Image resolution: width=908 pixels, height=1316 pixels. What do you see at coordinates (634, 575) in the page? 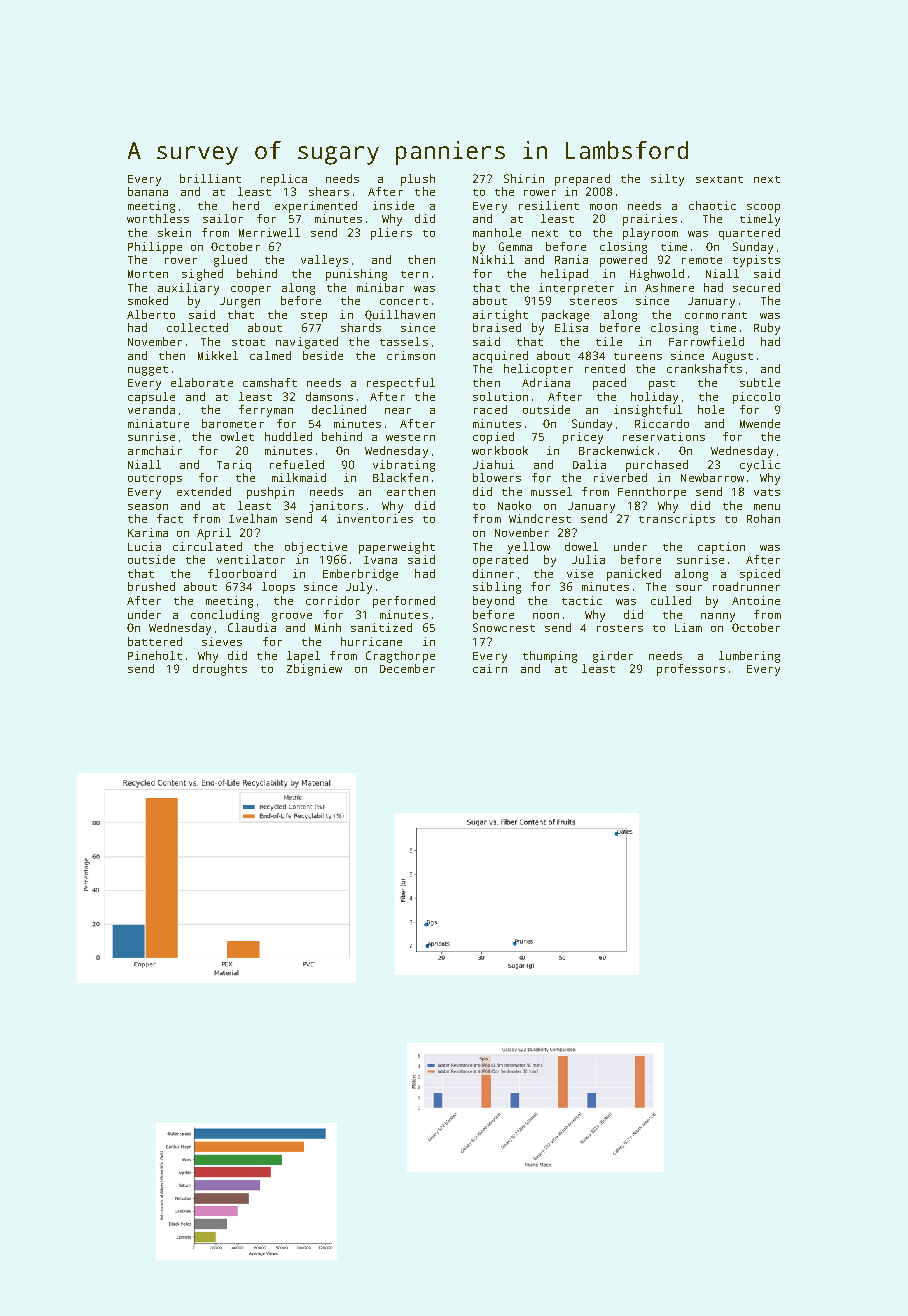
I see `panicked` at bounding box center [634, 575].
